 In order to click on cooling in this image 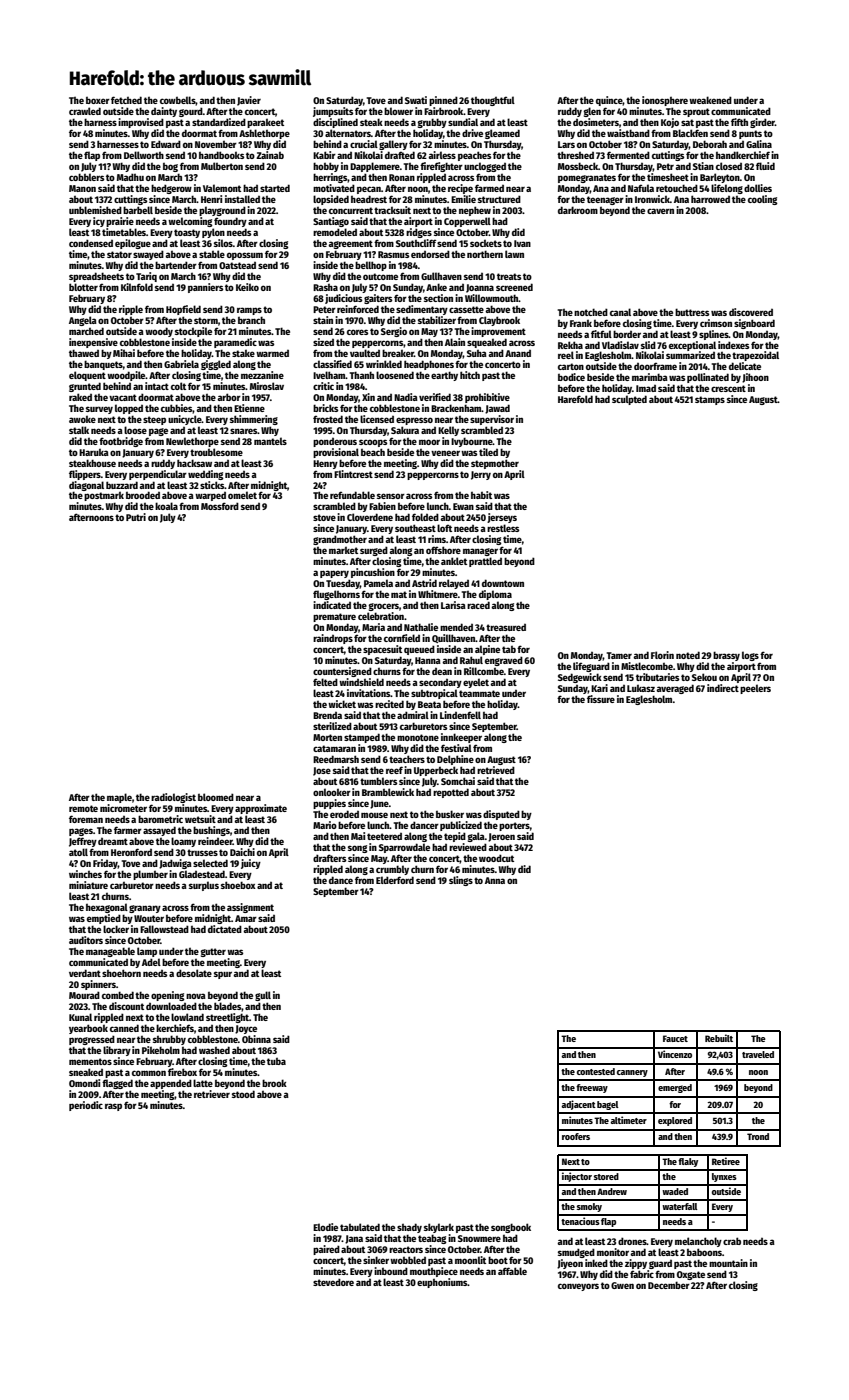, I will do `click(763, 200)`.
